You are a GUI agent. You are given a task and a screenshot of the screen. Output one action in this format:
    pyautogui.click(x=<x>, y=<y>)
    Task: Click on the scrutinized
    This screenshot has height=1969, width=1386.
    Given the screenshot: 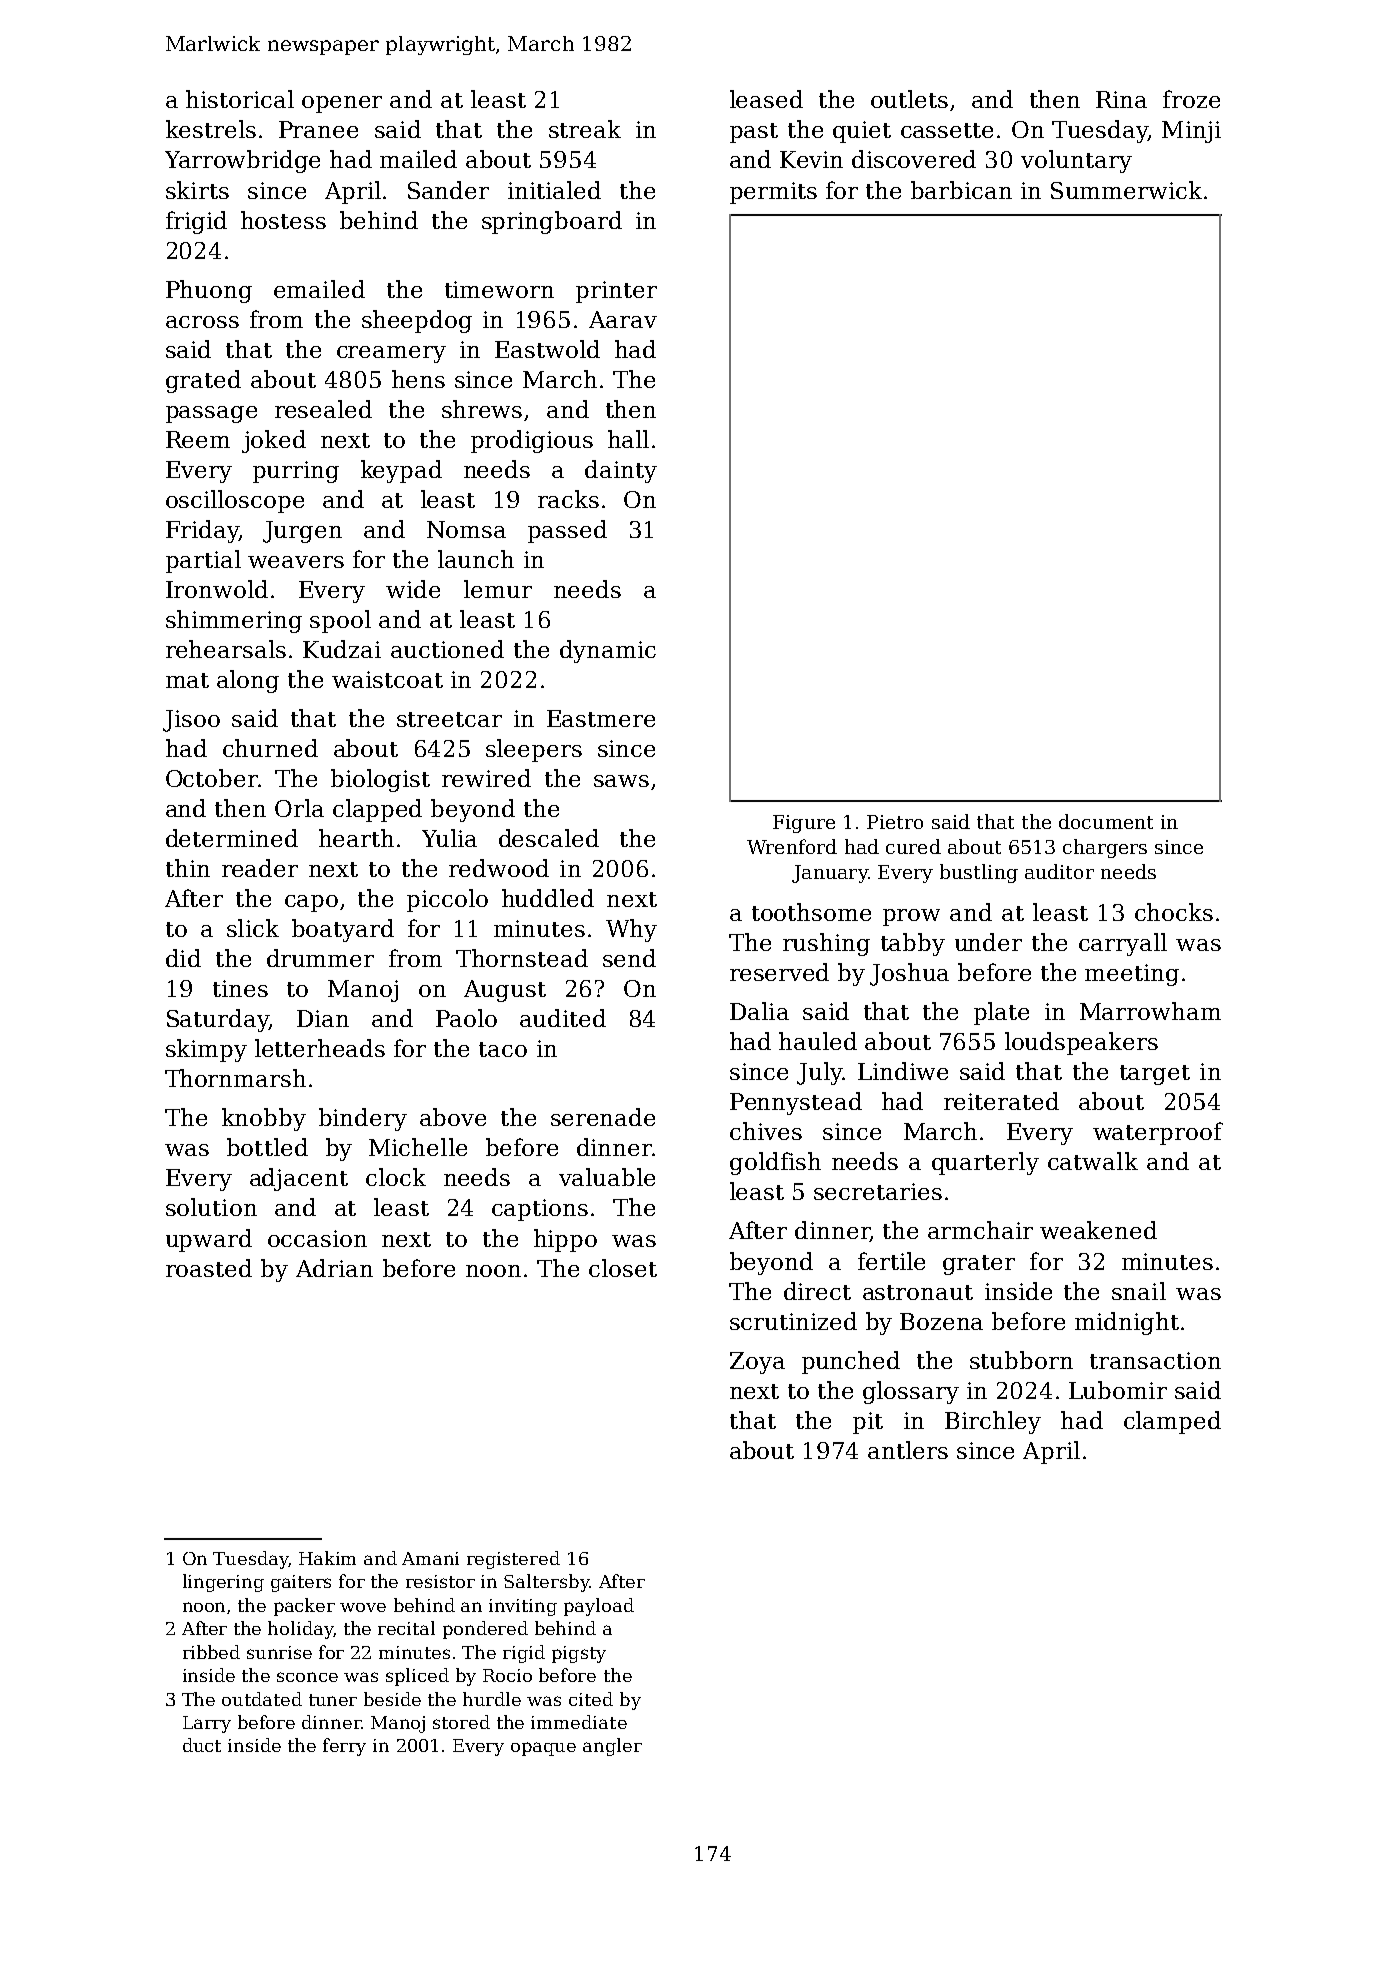 What is the action you would take?
    pyautogui.click(x=793, y=1321)
